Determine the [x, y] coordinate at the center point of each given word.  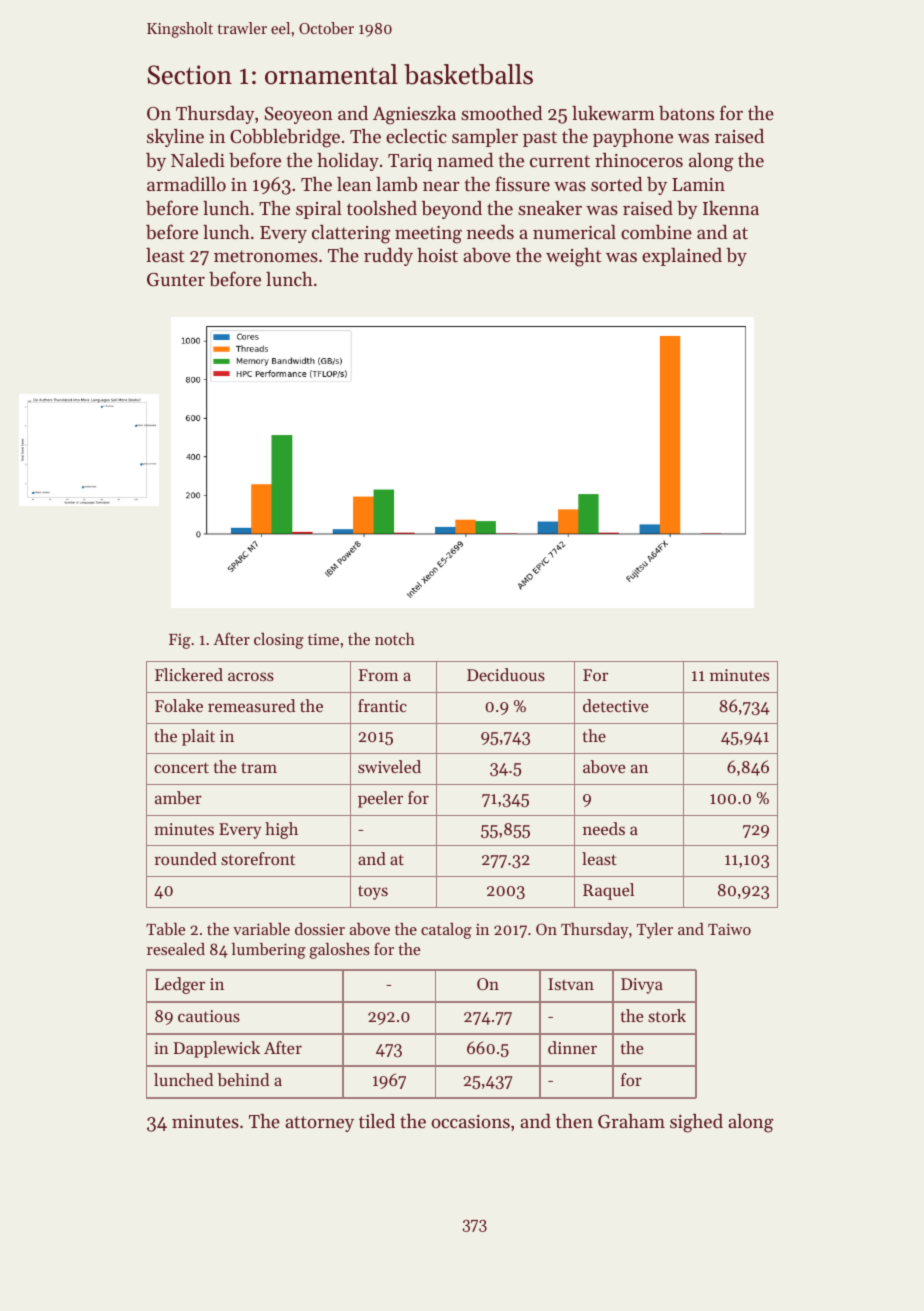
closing [279, 641]
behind [243, 1079]
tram [259, 767]
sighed [696, 1123]
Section [189, 75]
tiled [377, 1121]
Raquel [608, 891]
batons [686, 113]
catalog [446, 931]
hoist [437, 255]
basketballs [468, 74]
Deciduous [506, 674]
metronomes [266, 256]
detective [616, 705]
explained [682, 257]
